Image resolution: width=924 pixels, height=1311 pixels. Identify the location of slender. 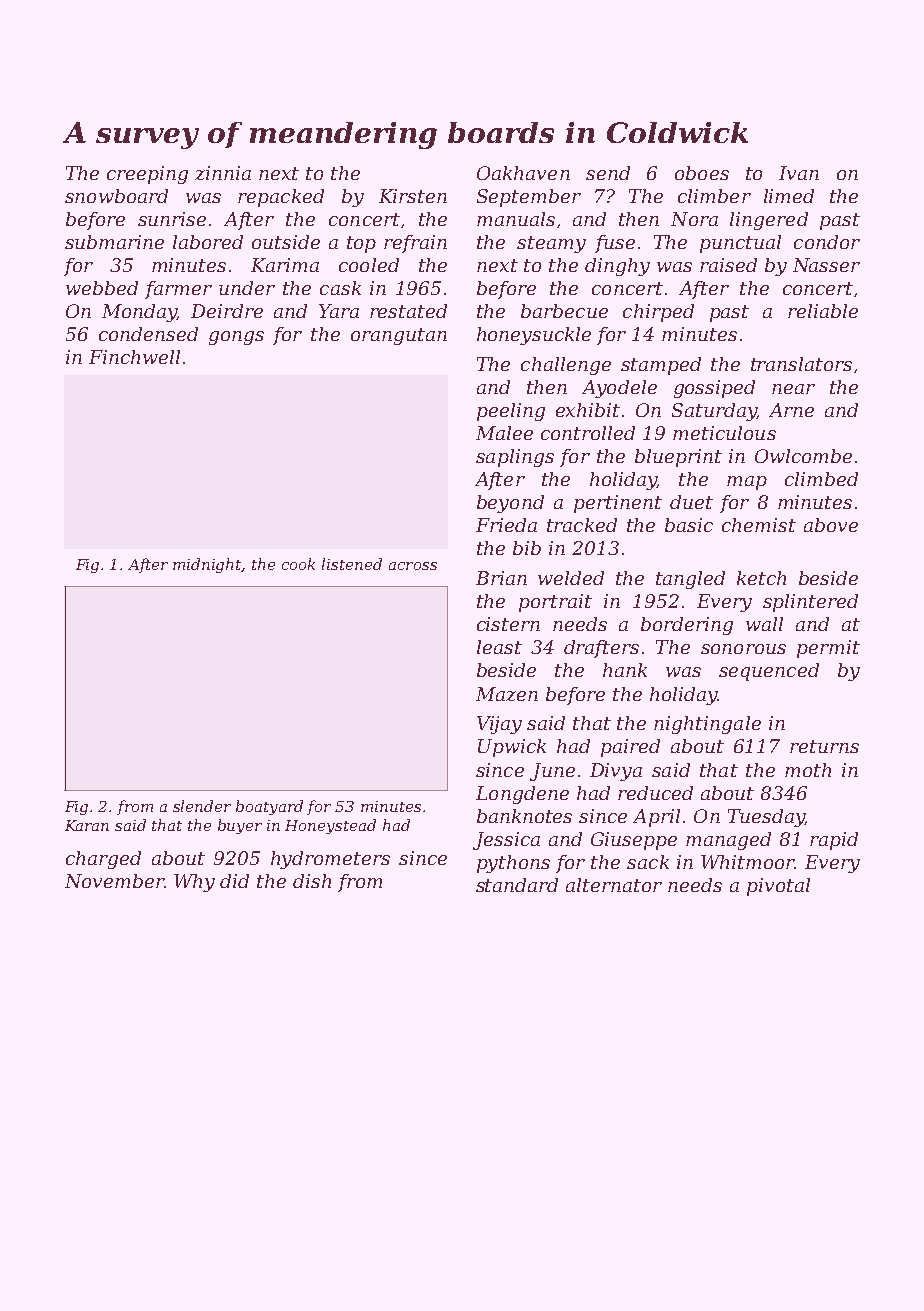
(202, 806).
